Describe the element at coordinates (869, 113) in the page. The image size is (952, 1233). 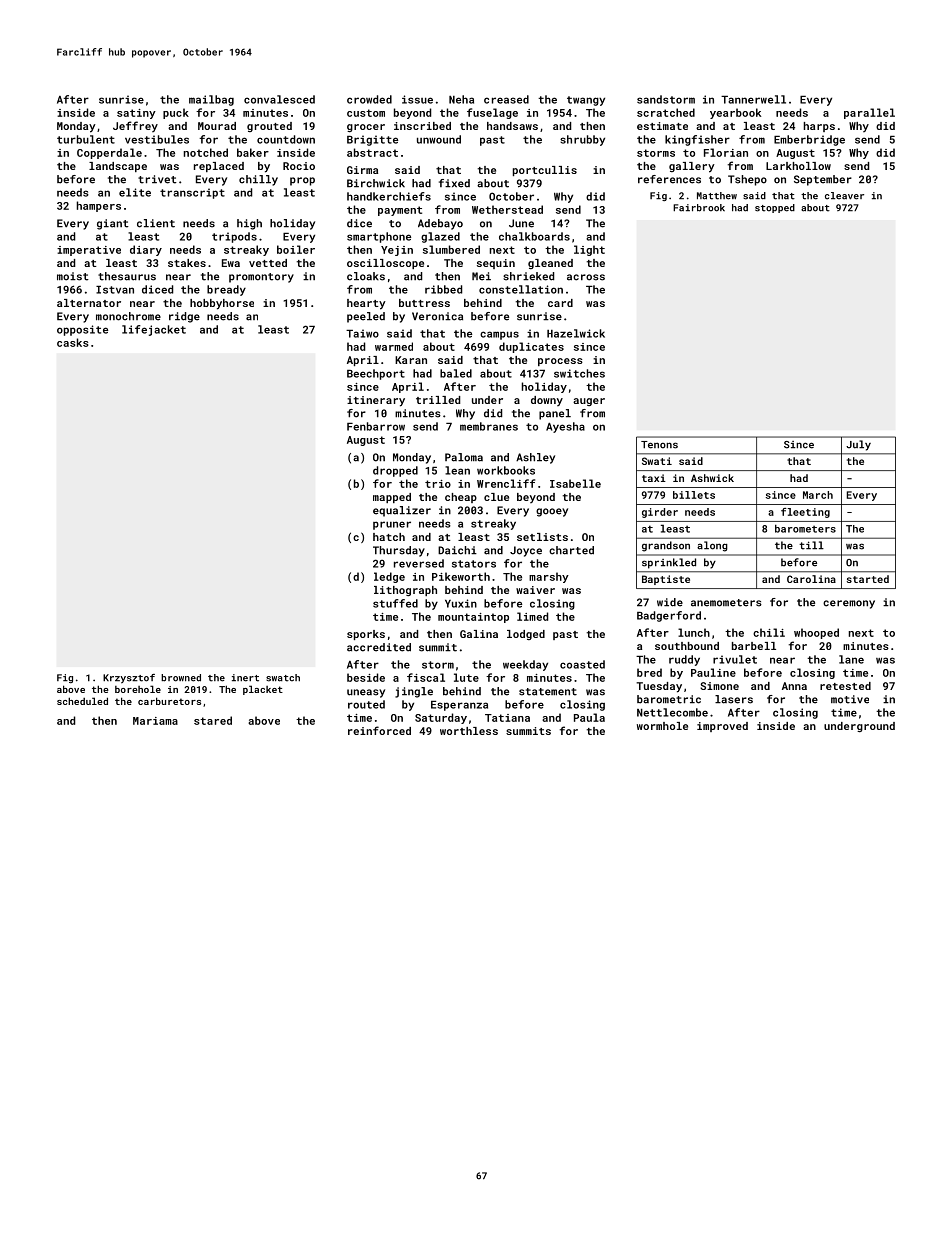
I see `parallel` at that location.
